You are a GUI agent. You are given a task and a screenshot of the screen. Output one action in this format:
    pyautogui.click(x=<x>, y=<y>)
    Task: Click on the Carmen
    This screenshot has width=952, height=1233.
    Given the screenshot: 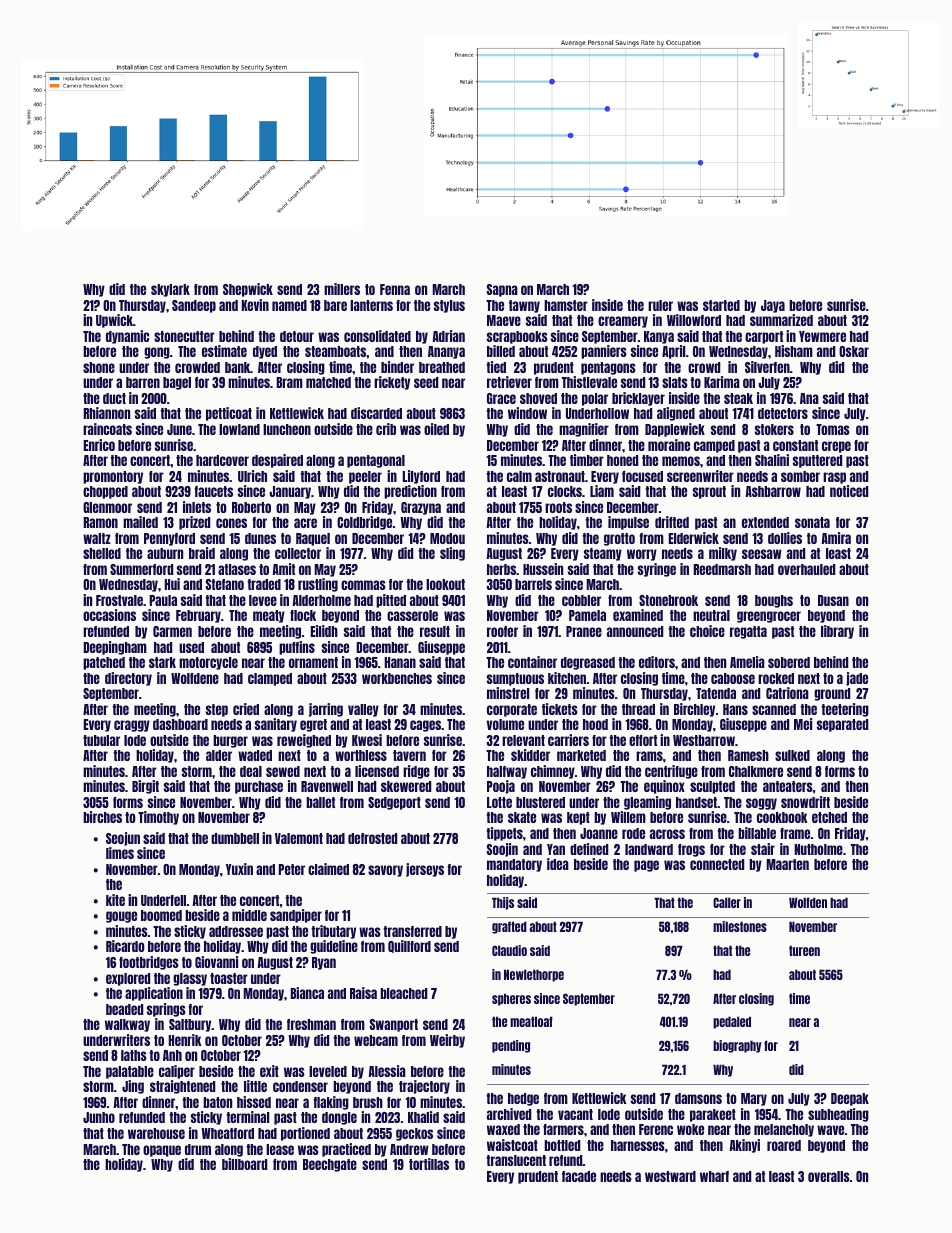 What is the action you would take?
    pyautogui.click(x=172, y=631)
